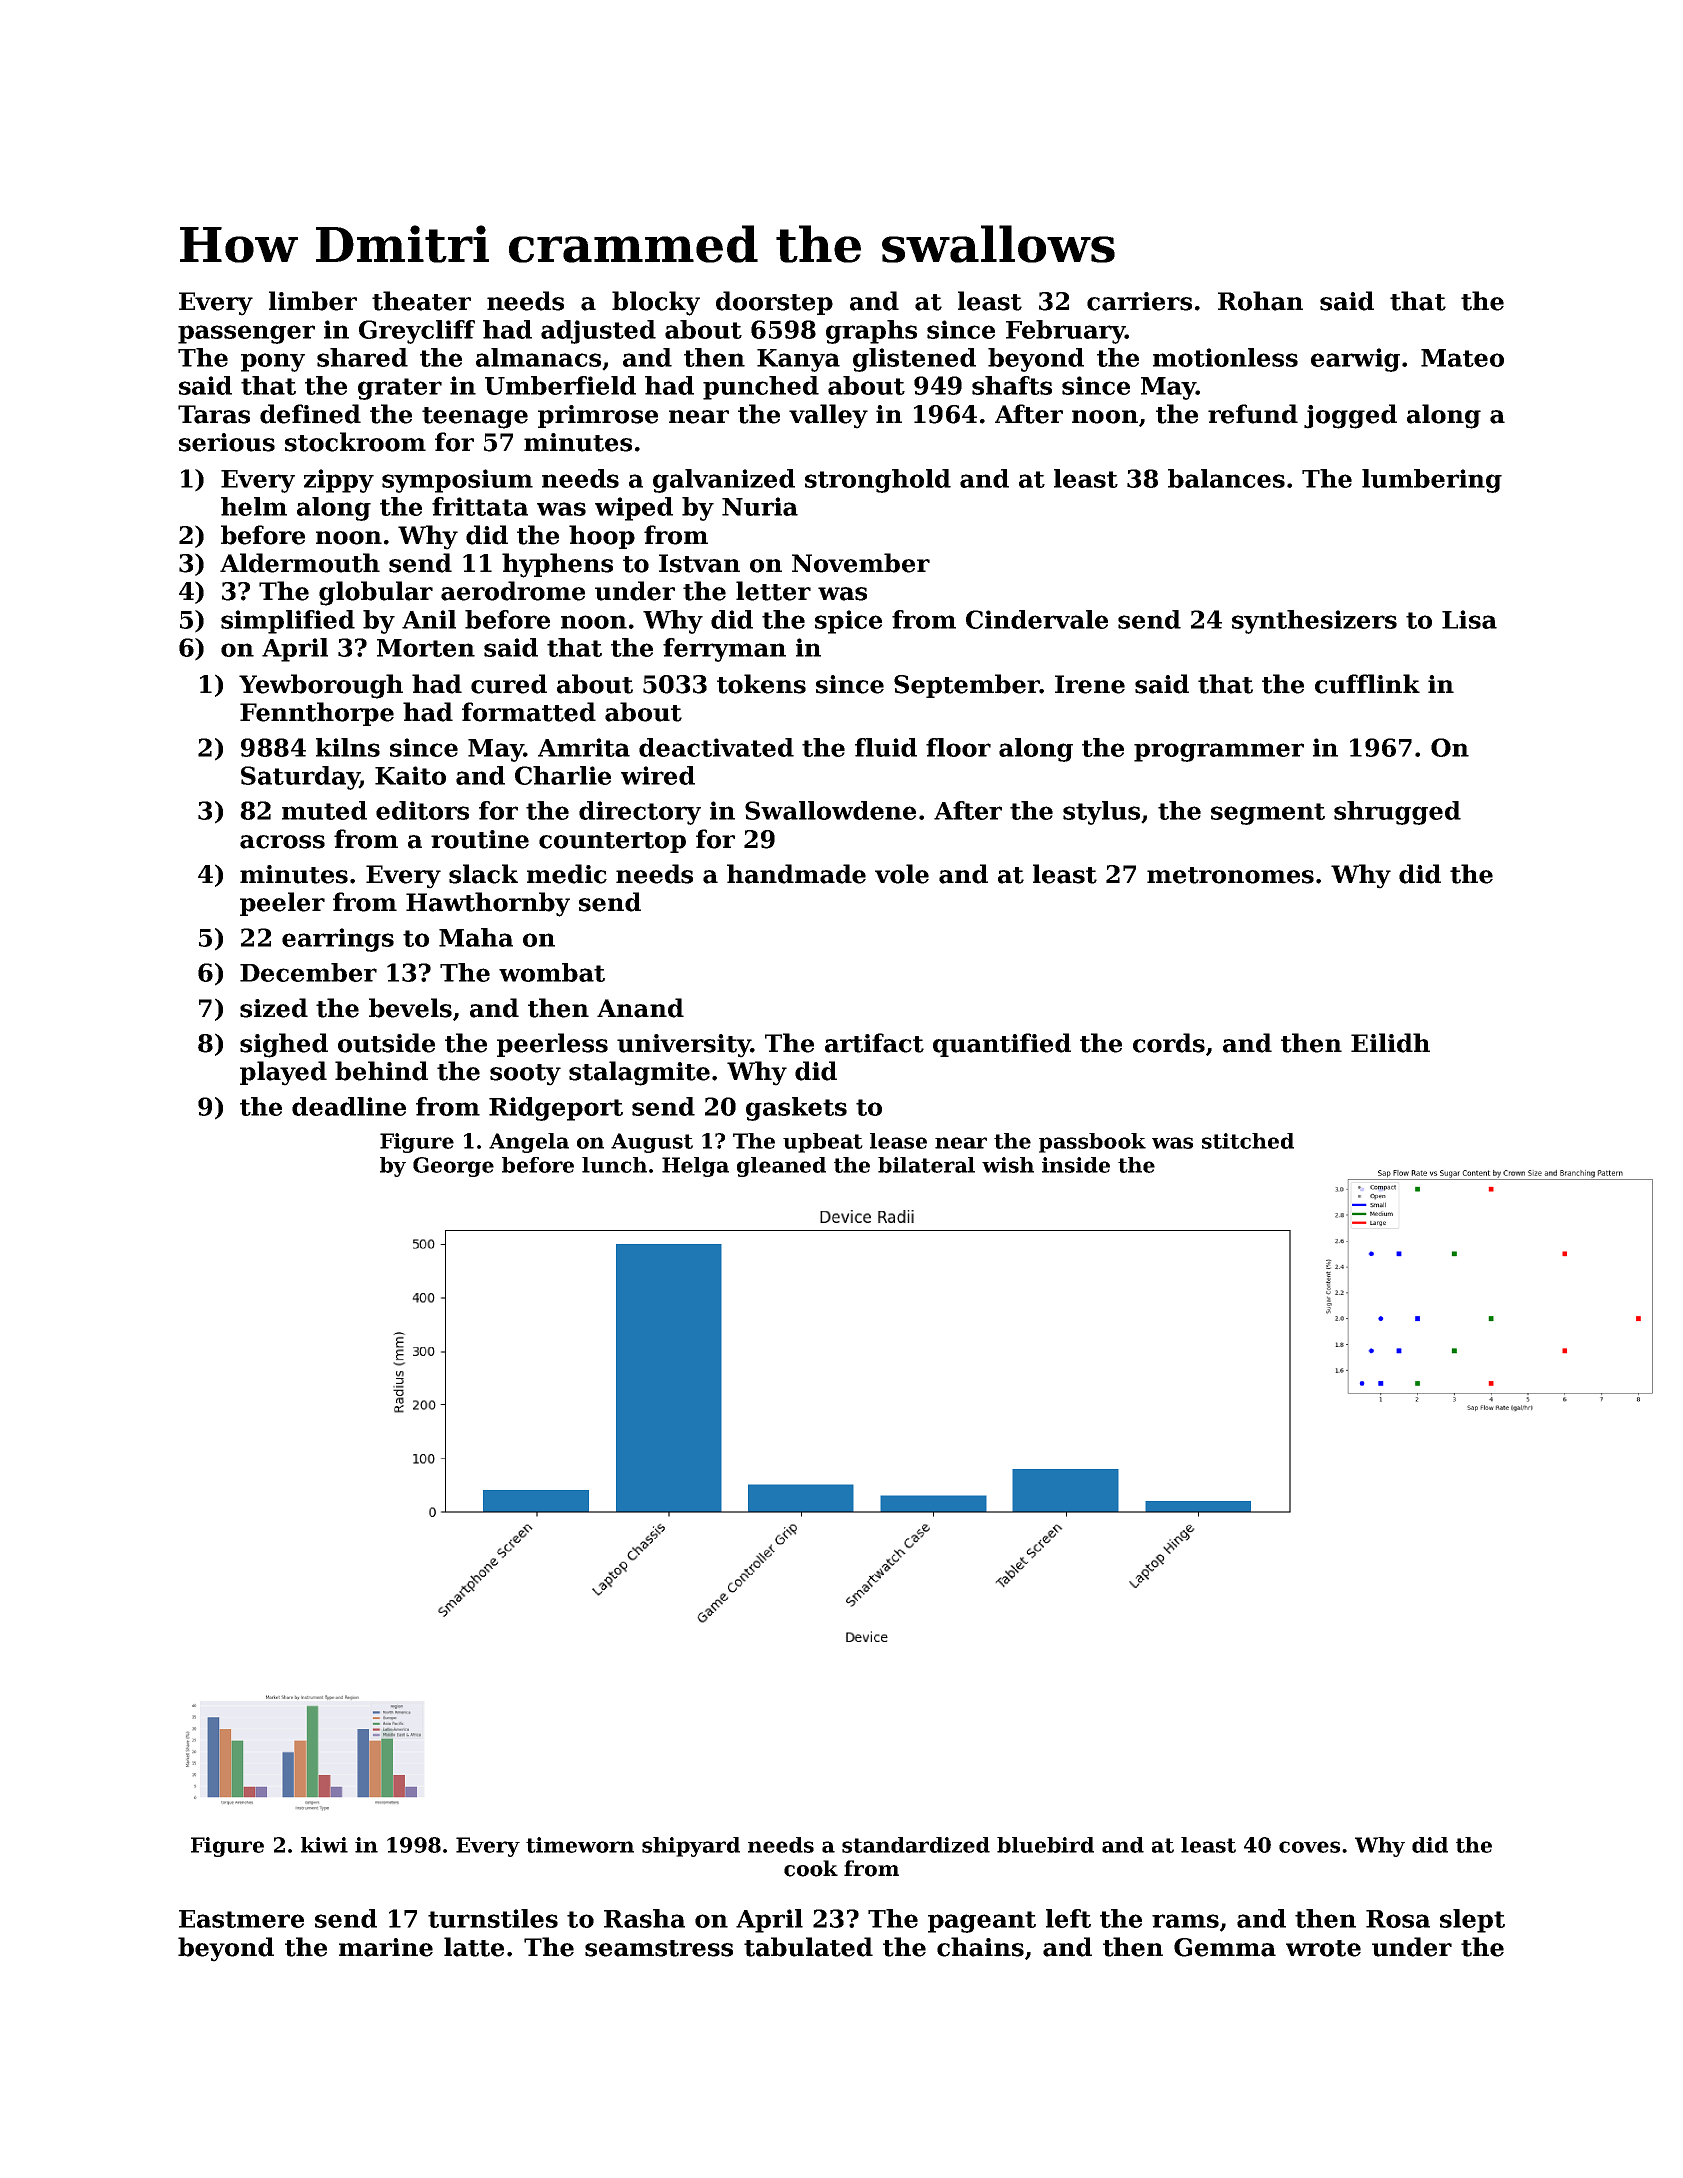 The height and width of the image is (2178, 1683). Describe the element at coordinates (926, 1165) in the image. I see `bilateral` at that location.
